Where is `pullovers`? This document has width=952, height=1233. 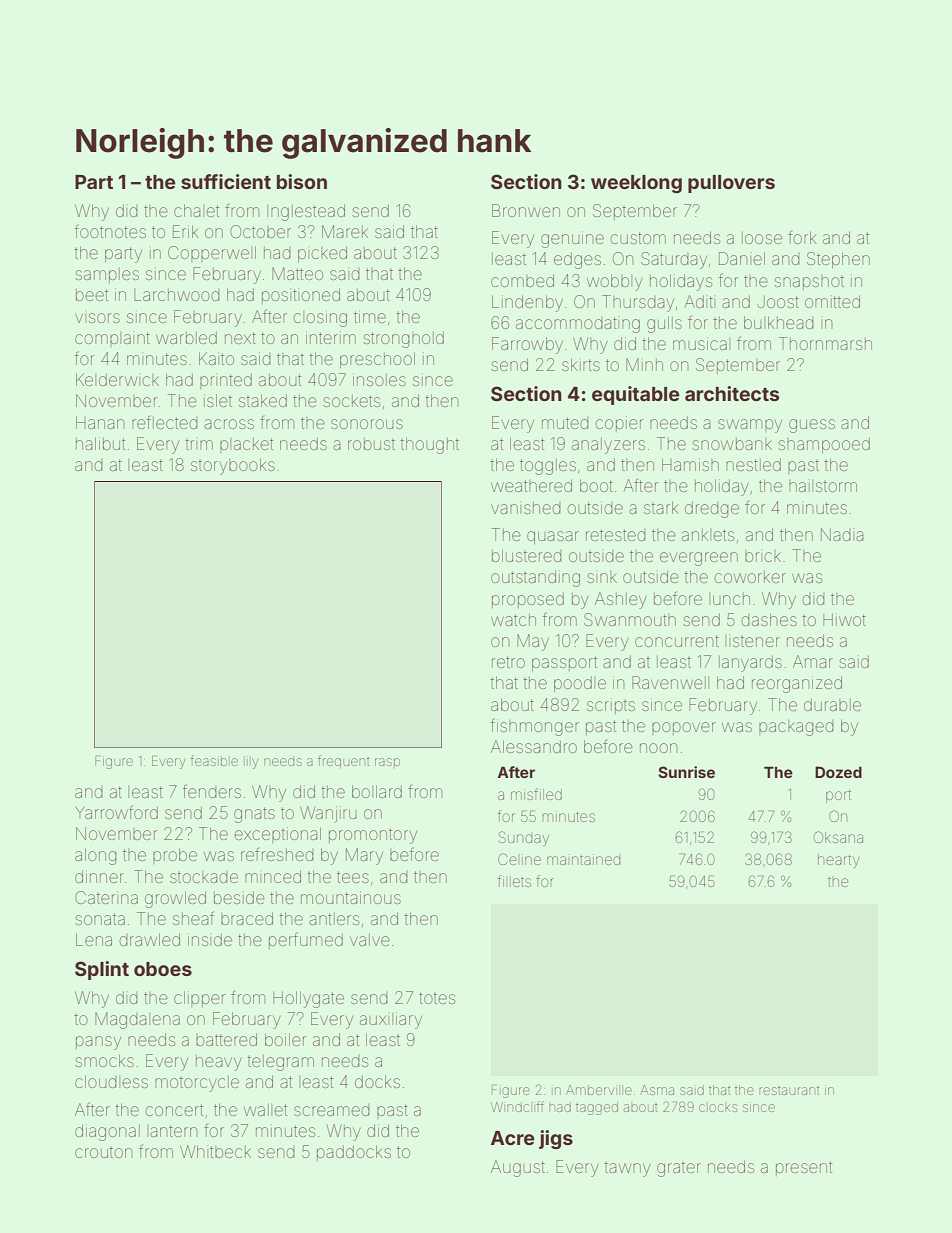 pullovers is located at coordinates (731, 184).
